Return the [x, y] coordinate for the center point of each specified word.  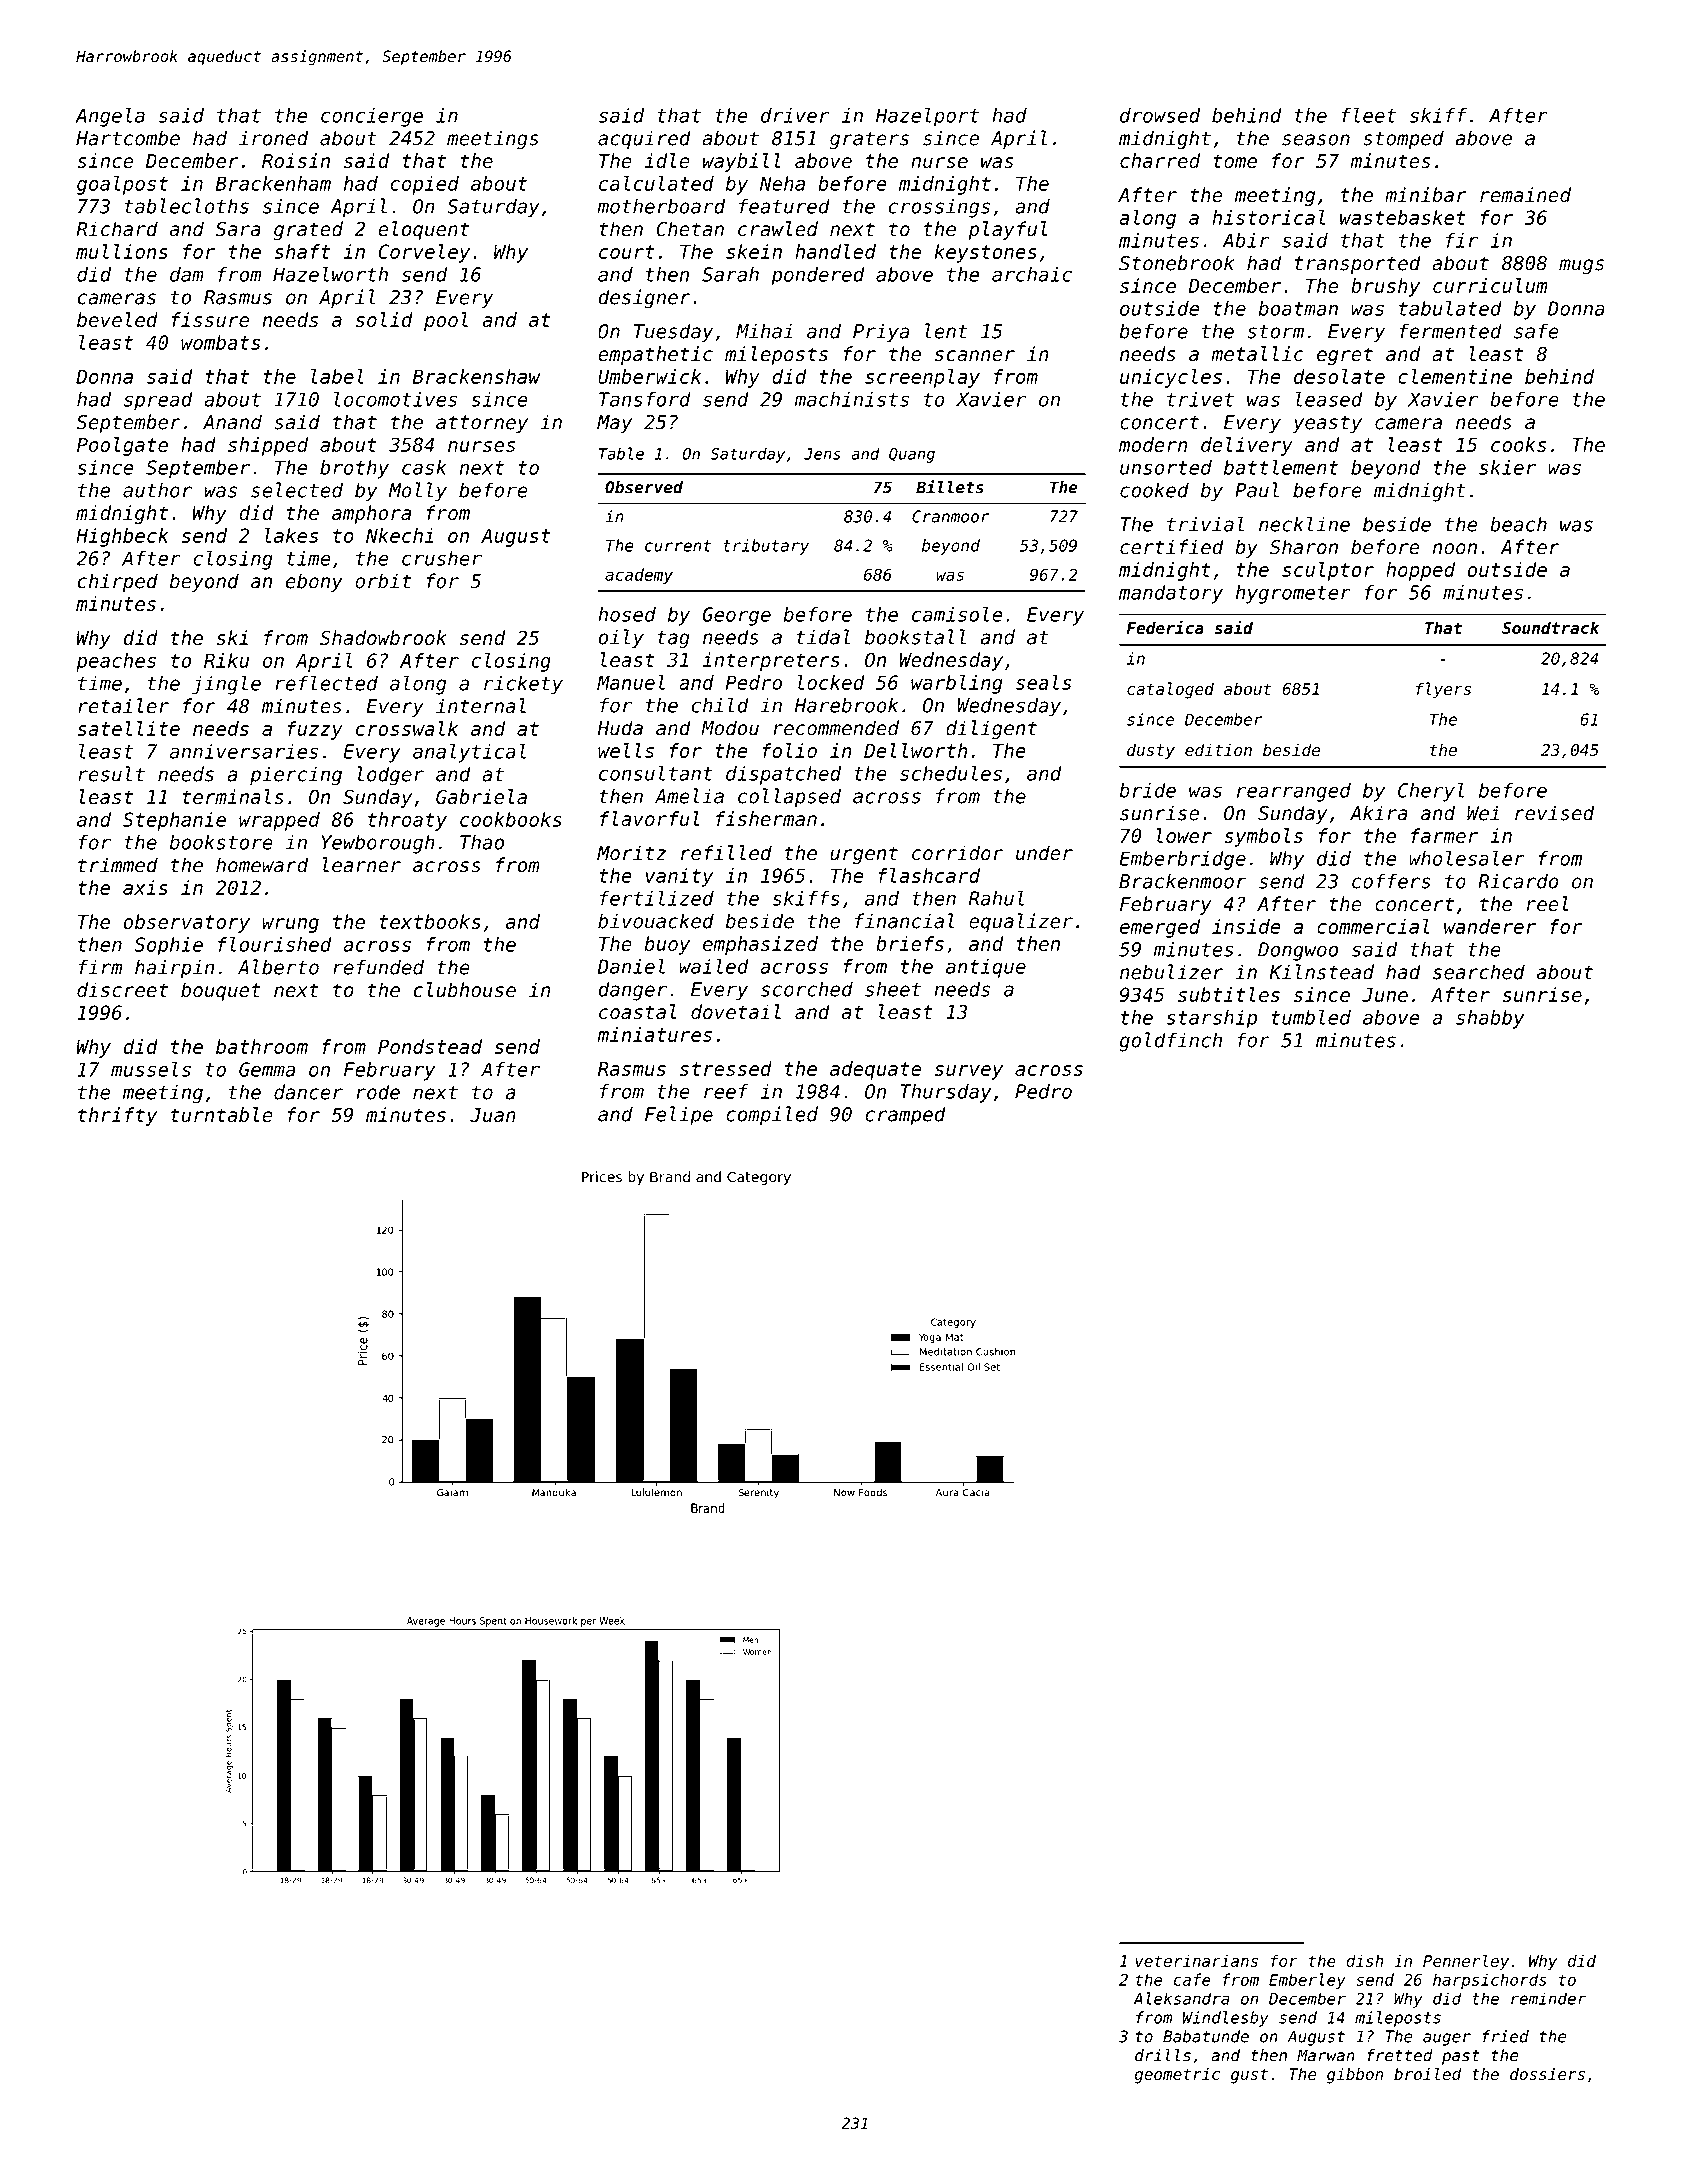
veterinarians [1196, 1961]
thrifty [117, 1116]
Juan [493, 1115]
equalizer [1021, 923]
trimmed [118, 865]
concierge [372, 117]
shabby [1490, 1019]
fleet [1369, 115]
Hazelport [927, 117]
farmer [1444, 835]
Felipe [679, 1116]
